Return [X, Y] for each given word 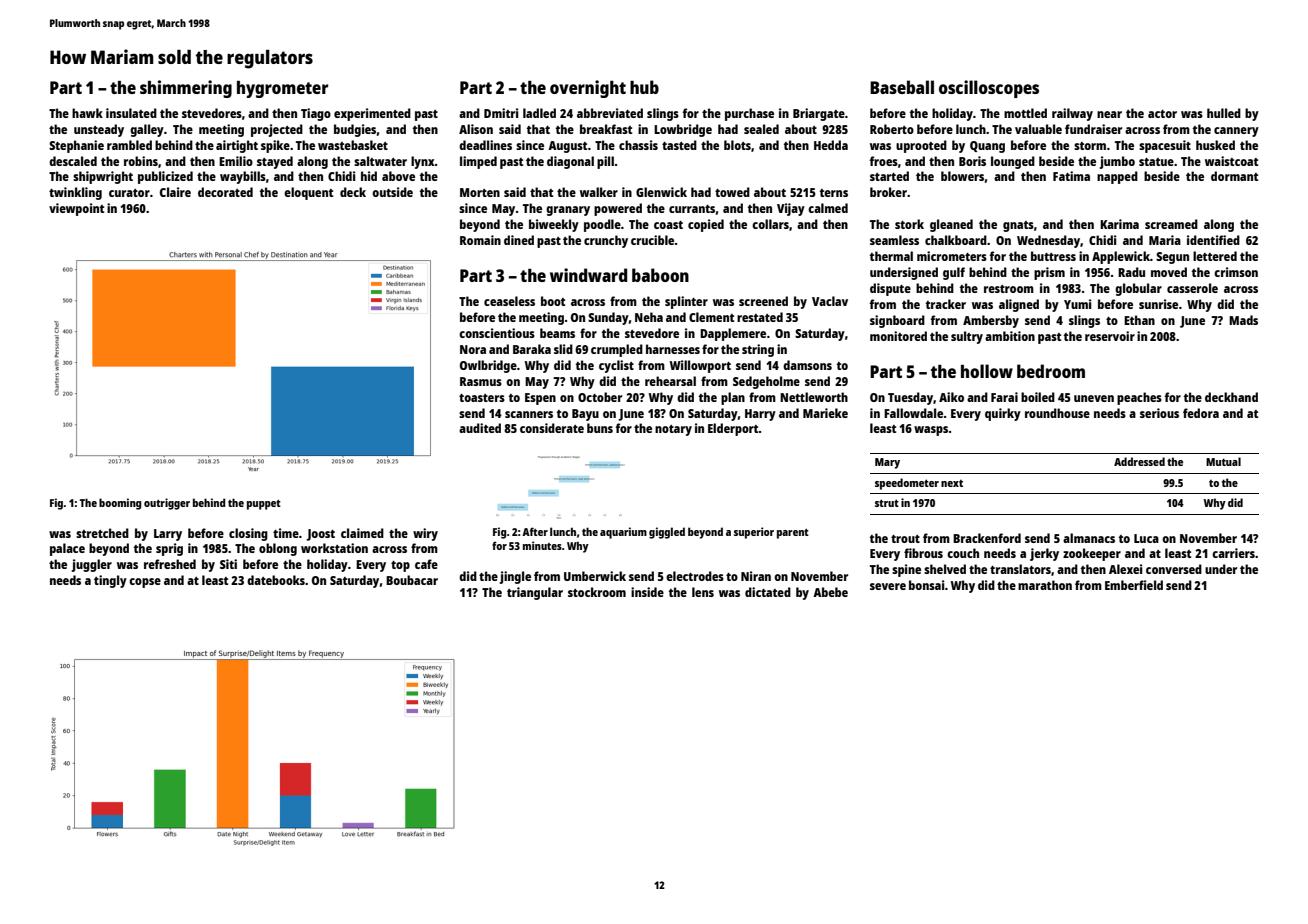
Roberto [892, 129]
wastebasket [353, 145]
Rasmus [481, 381]
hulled [1224, 113]
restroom [1009, 289]
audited [480, 428]
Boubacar [412, 580]
